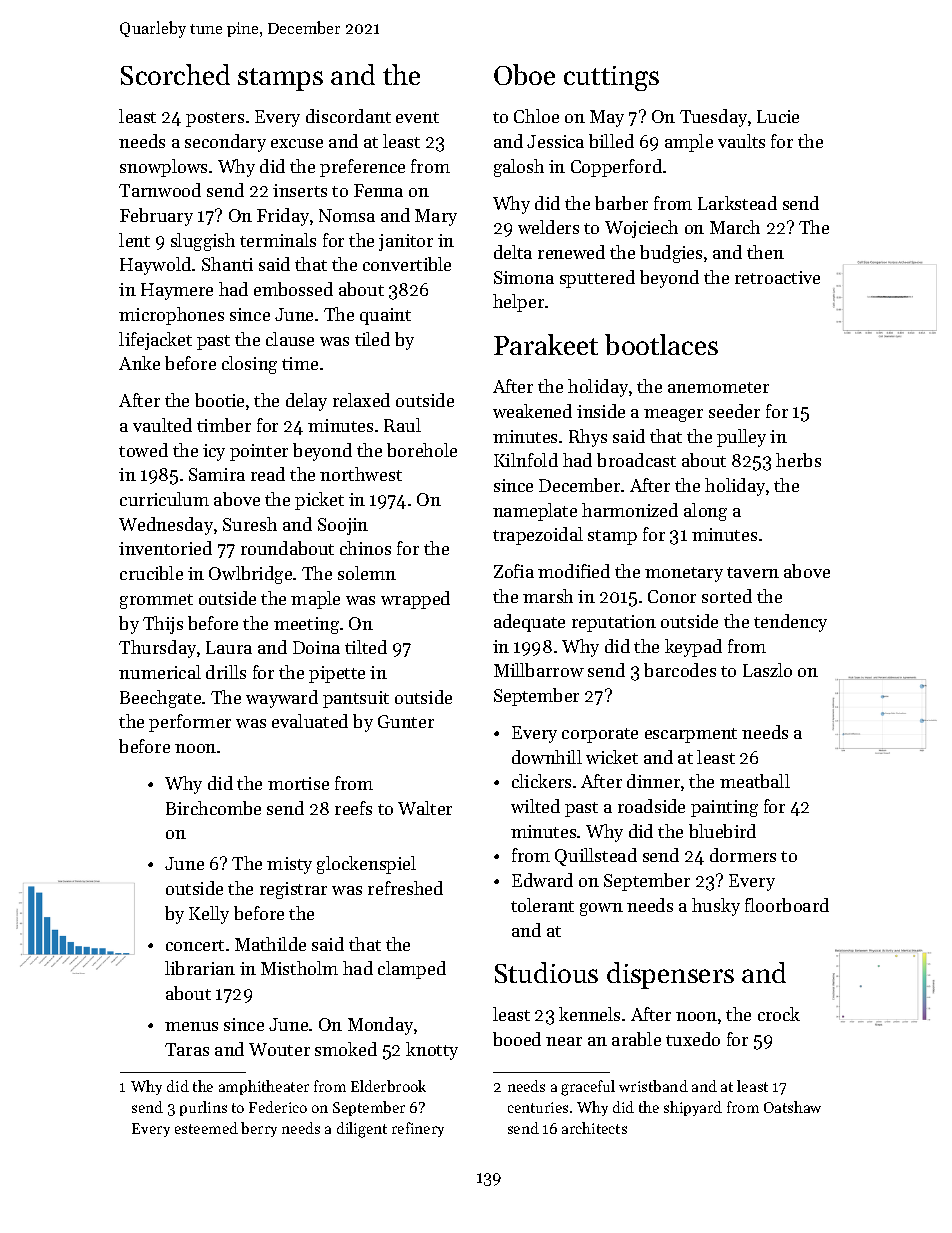  Describe the element at coordinates (418, 1129) in the screenshot. I see `refinery` at that location.
